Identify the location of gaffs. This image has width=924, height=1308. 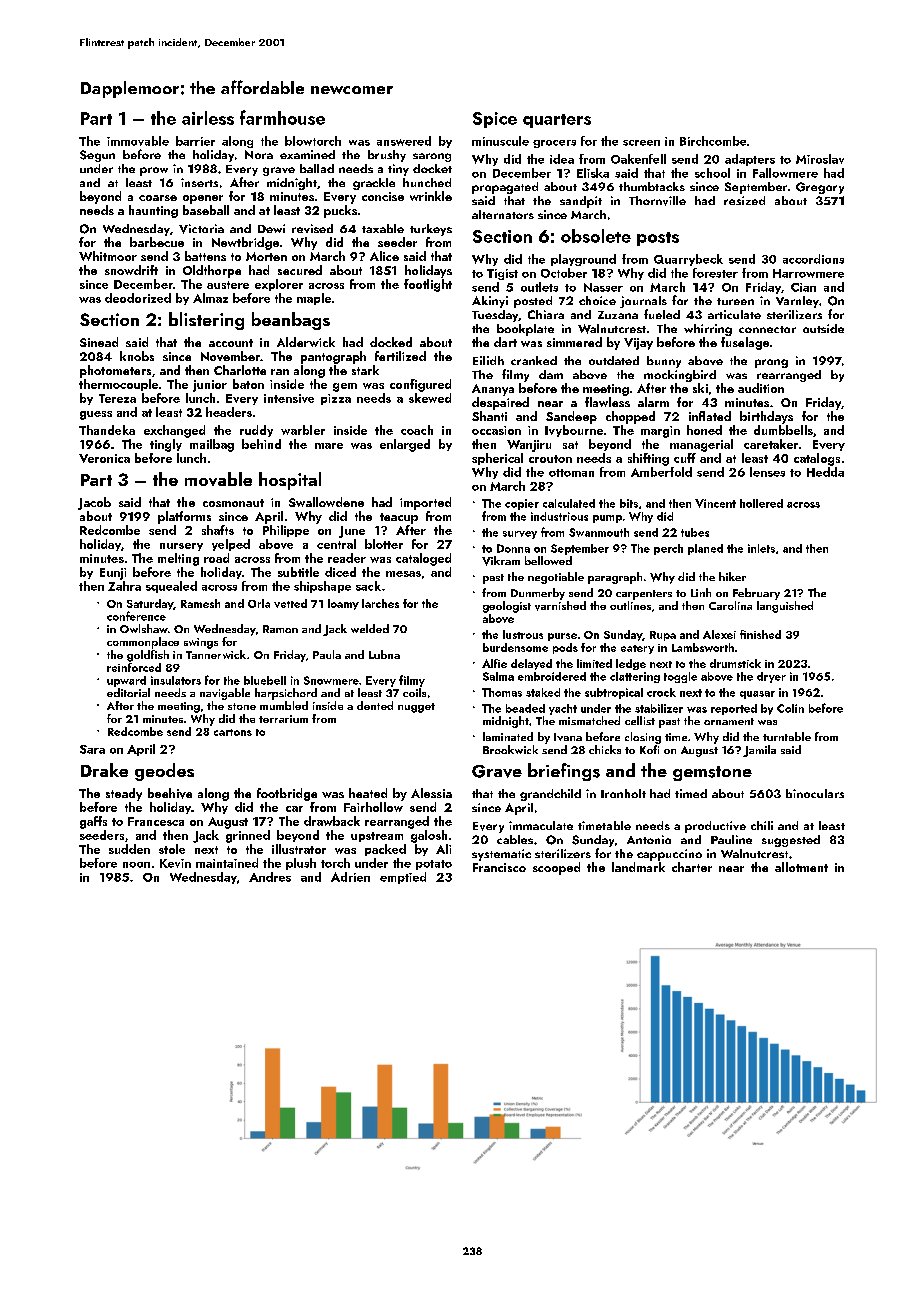
(93, 822).
